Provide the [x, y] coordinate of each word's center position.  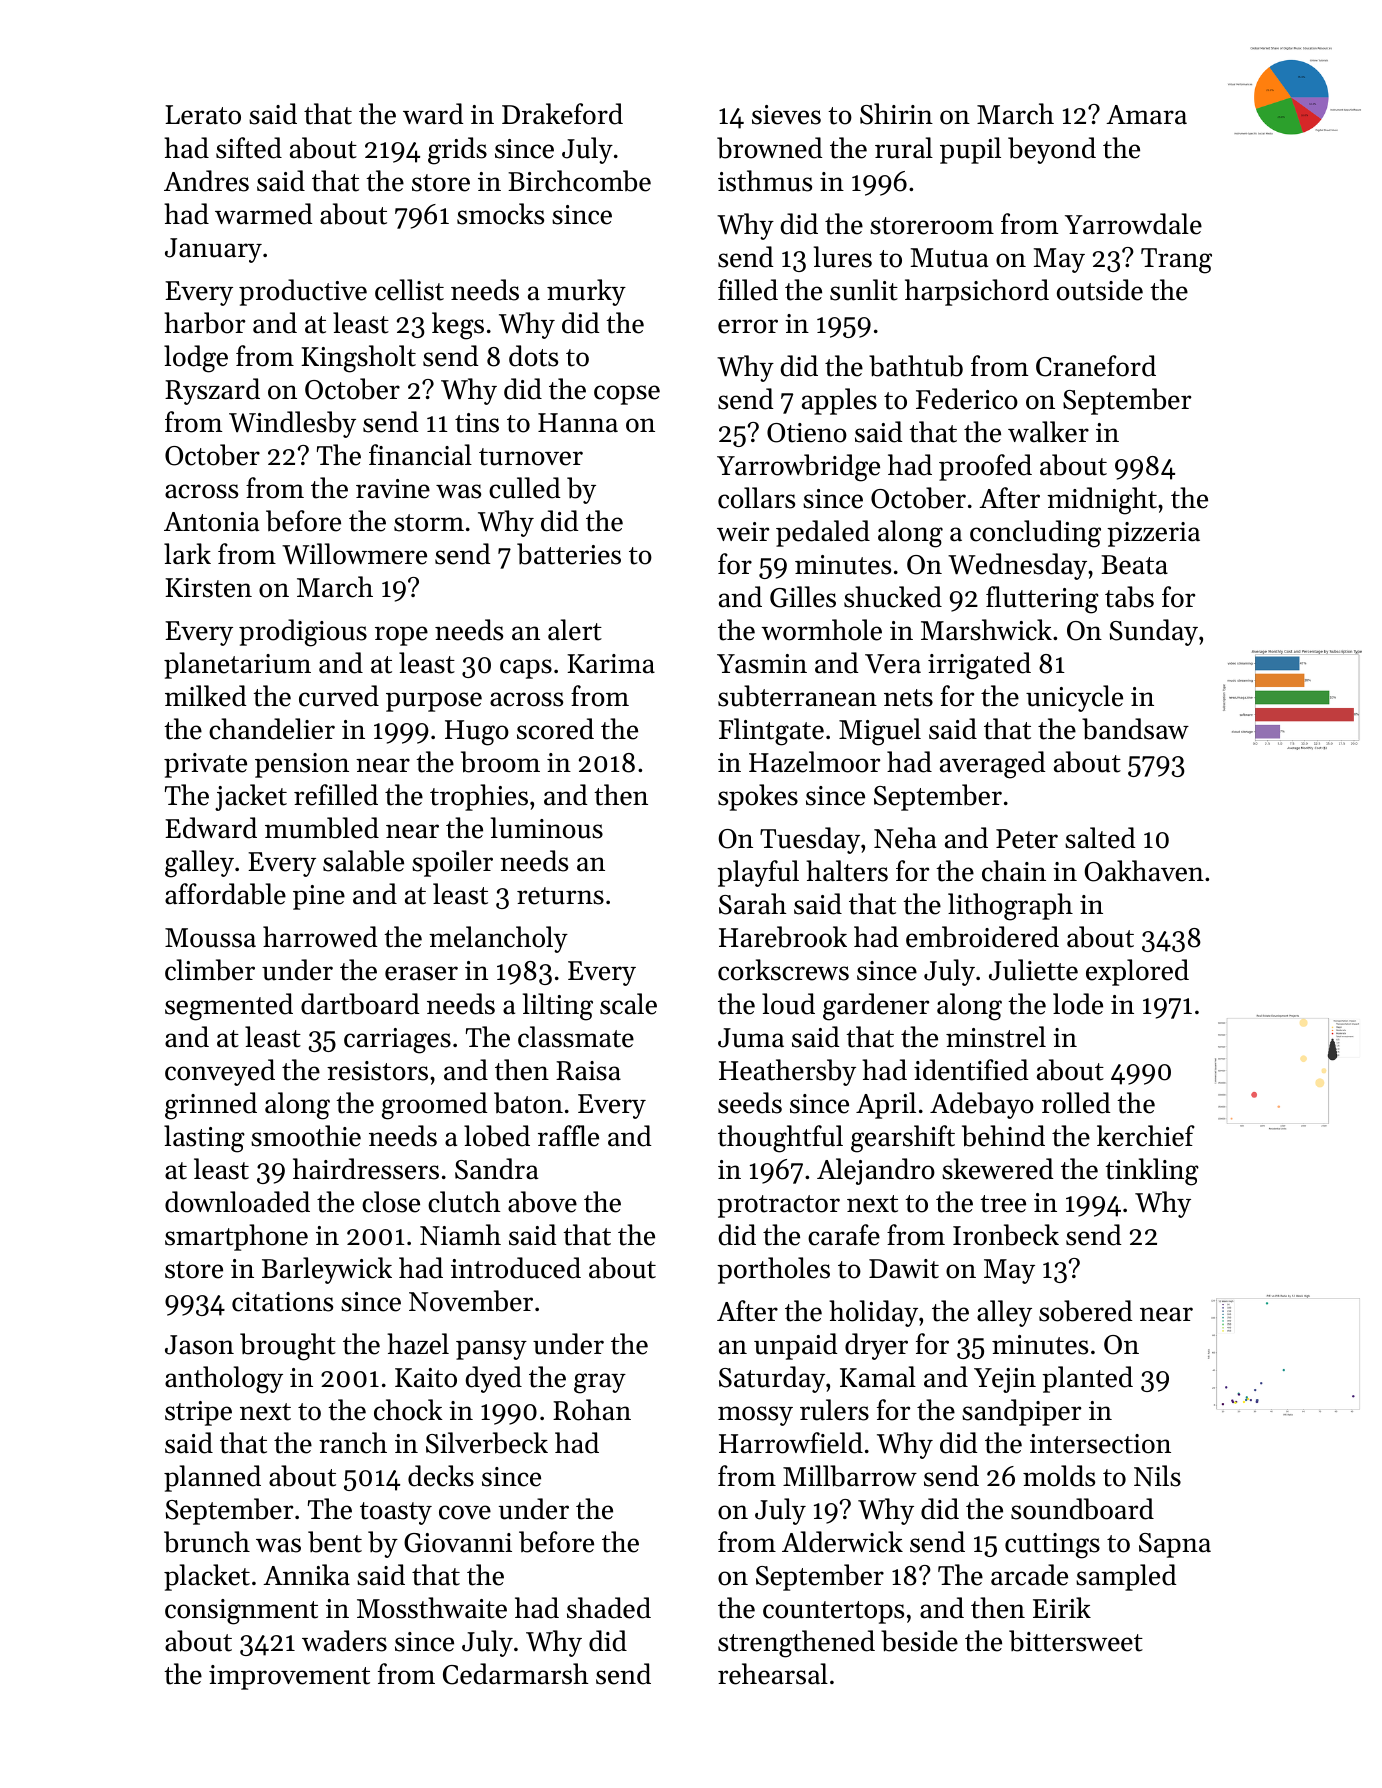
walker [1048, 432]
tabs [1129, 597]
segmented [229, 1007]
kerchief [1146, 1136]
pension [302, 765]
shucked [893, 597]
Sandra [496, 1169]
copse [627, 395]
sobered [1085, 1311]
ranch [353, 1443]
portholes [773, 1270]
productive [303, 292]
